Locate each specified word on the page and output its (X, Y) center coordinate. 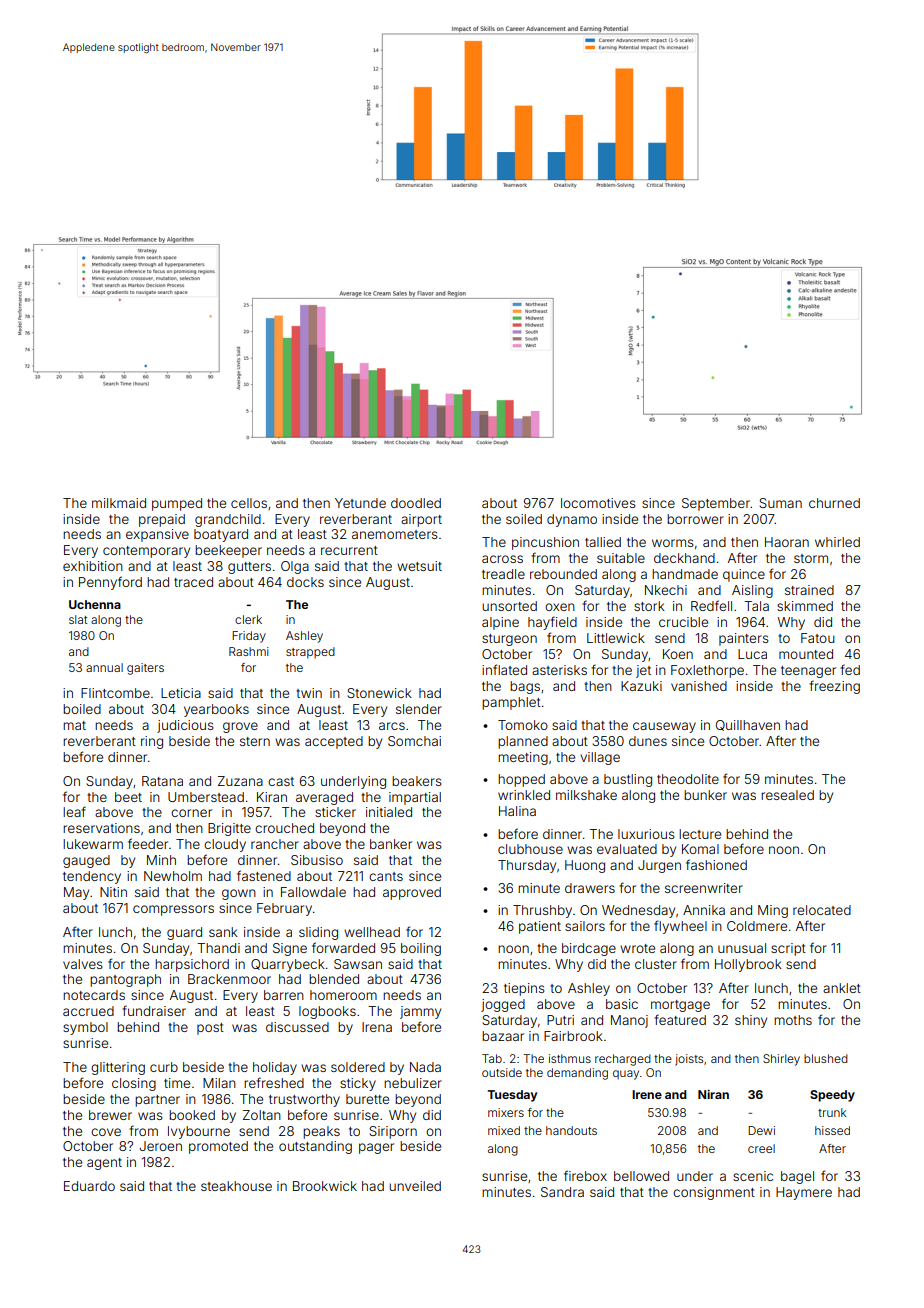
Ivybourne (199, 1132)
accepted (334, 742)
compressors (173, 910)
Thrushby (542, 911)
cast (281, 781)
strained (809, 590)
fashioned (716, 864)
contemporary (146, 552)
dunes (648, 741)
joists (689, 1060)
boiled (82, 709)
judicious (185, 726)
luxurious (646, 834)
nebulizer (413, 1083)
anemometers (395, 534)
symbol (85, 1028)
